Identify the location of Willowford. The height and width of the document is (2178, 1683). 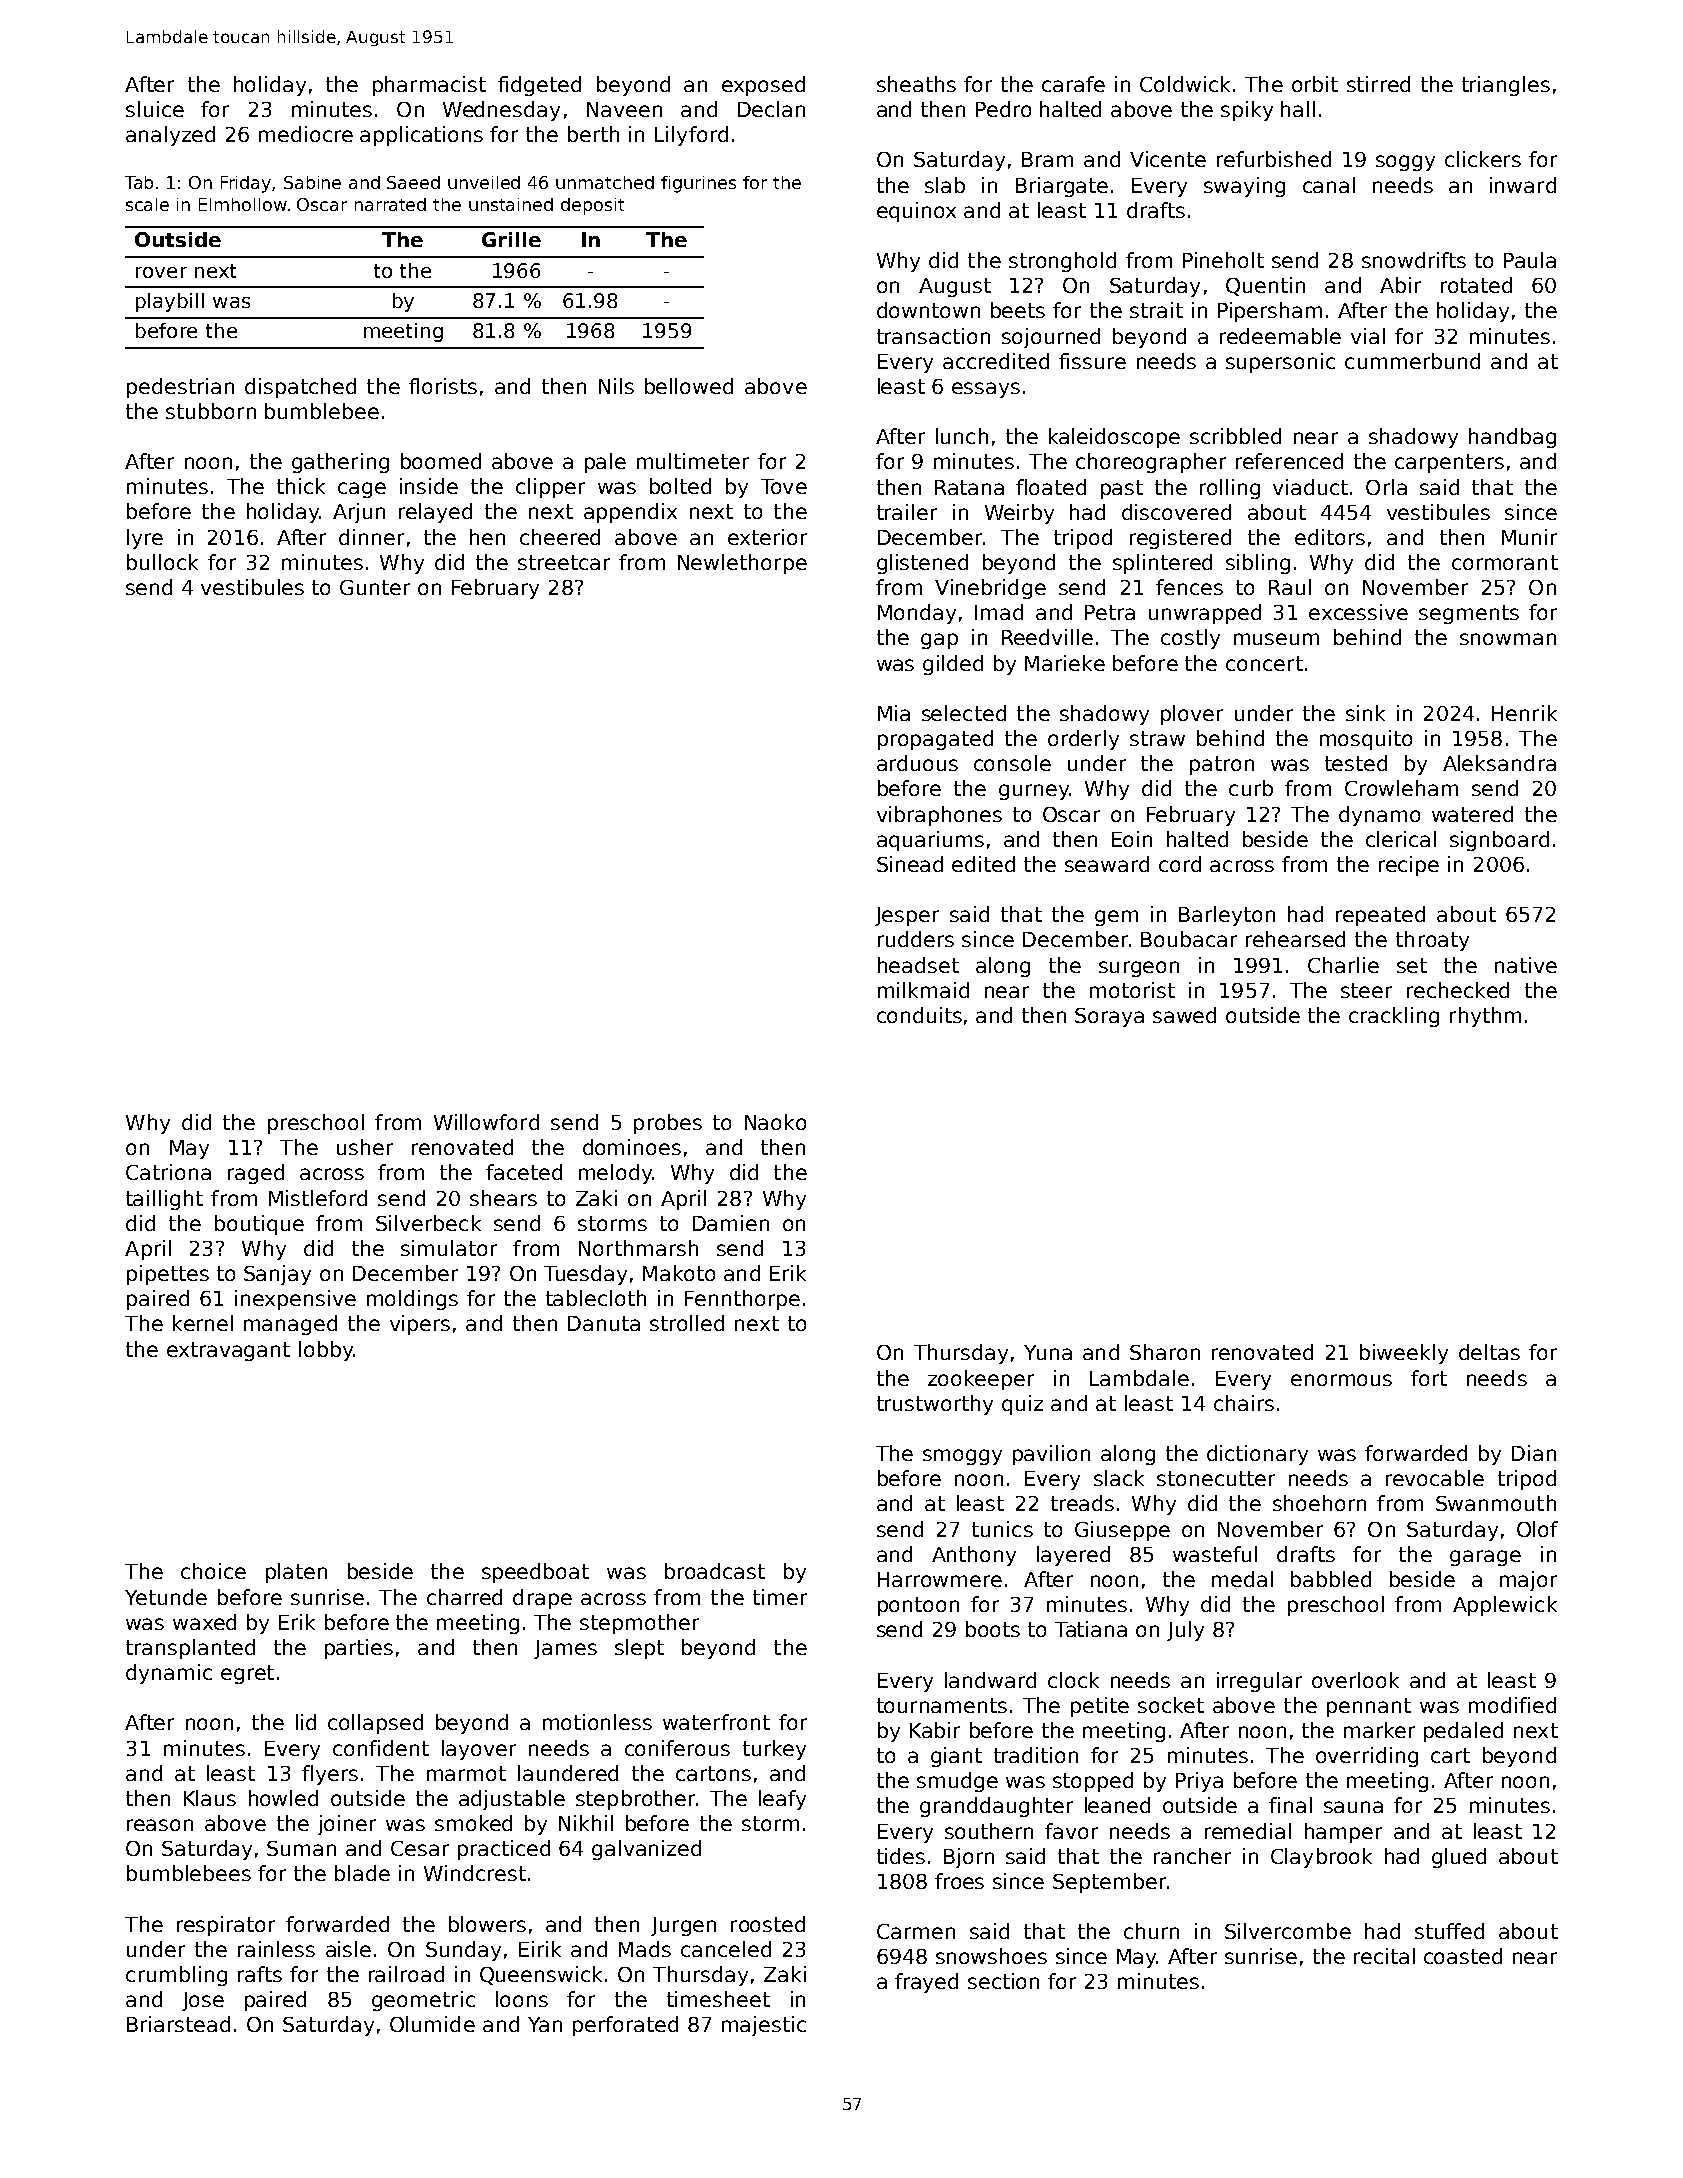
(486, 1122).
